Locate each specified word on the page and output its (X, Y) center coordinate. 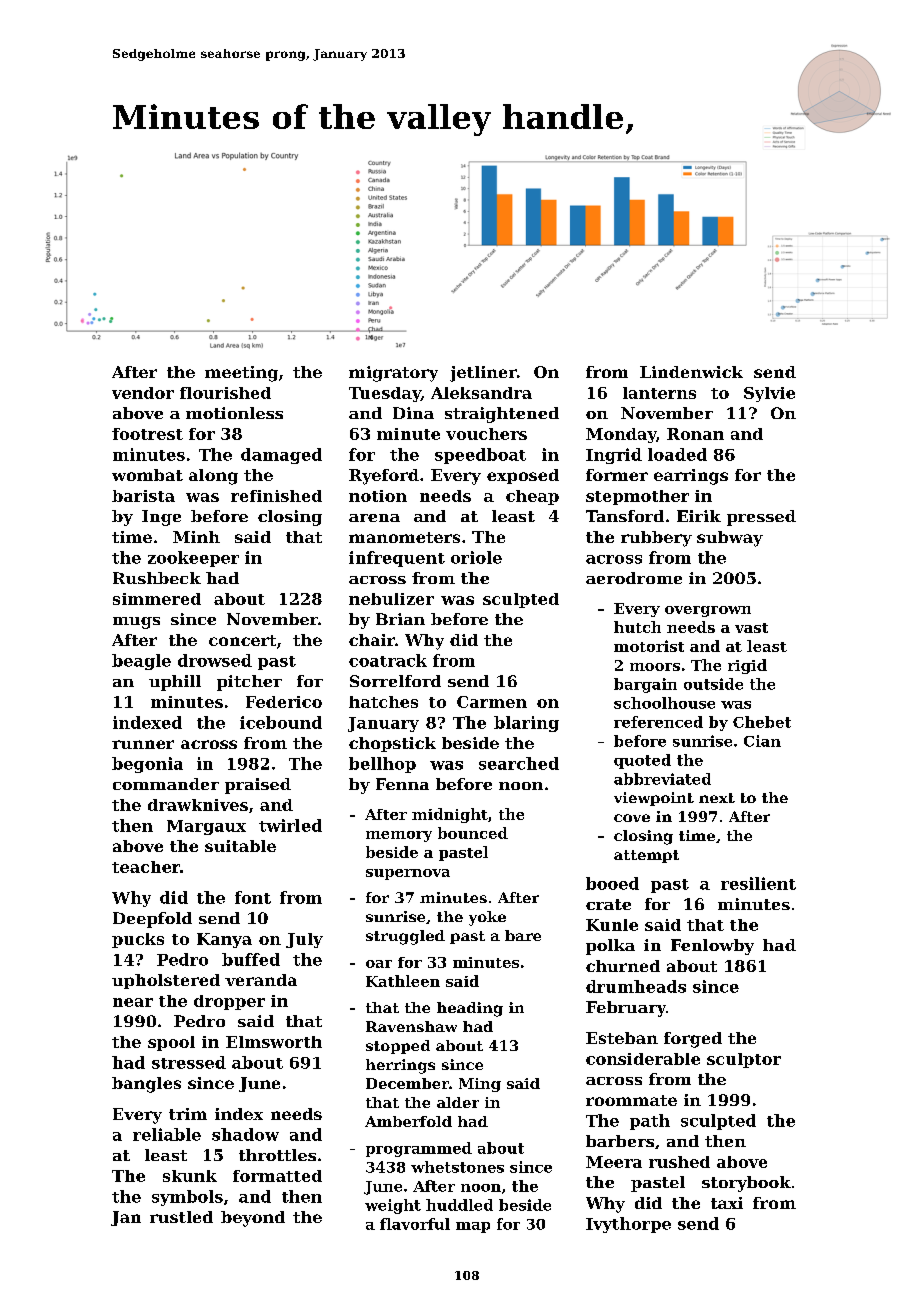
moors (655, 667)
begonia (147, 765)
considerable (643, 1059)
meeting (241, 374)
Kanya (224, 940)
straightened (502, 415)
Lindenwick (691, 372)
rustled (181, 1217)
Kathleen (403, 981)
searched (519, 763)
